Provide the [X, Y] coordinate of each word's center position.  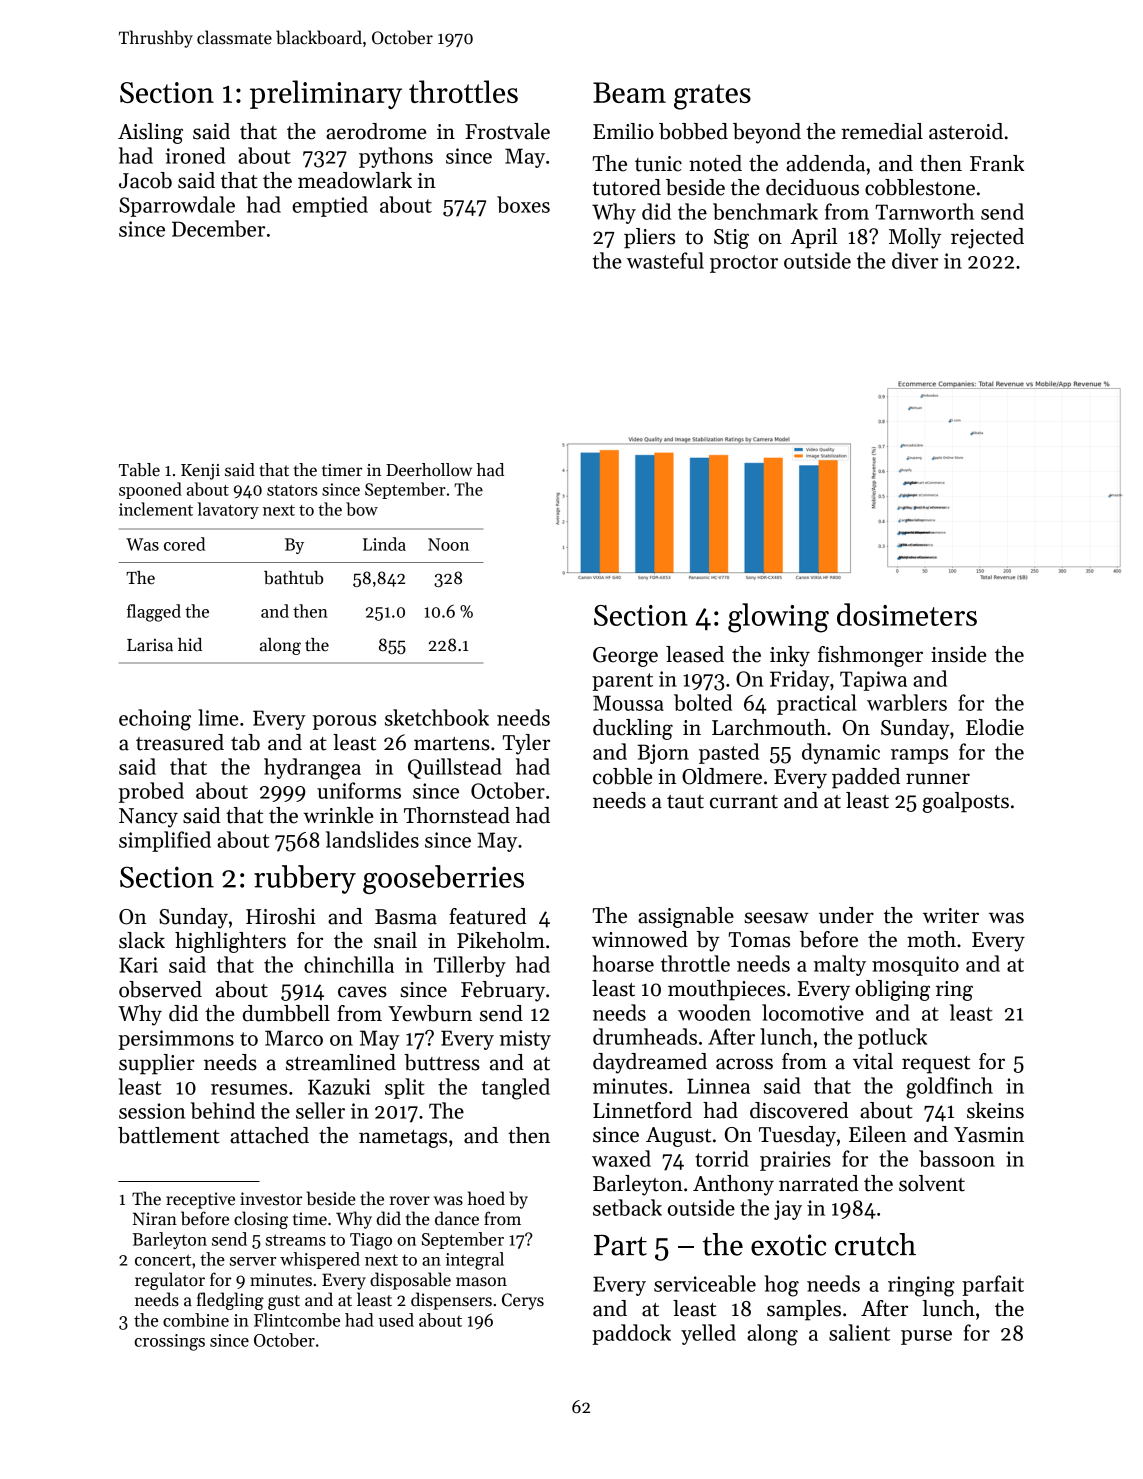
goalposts [966, 802]
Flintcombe [297, 1320]
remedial [882, 131]
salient [859, 1332]
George [625, 657]
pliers [649, 238]
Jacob [145, 180]
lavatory [228, 510]
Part [620, 1245]
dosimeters [907, 614]
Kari [138, 965]
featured [488, 916]
